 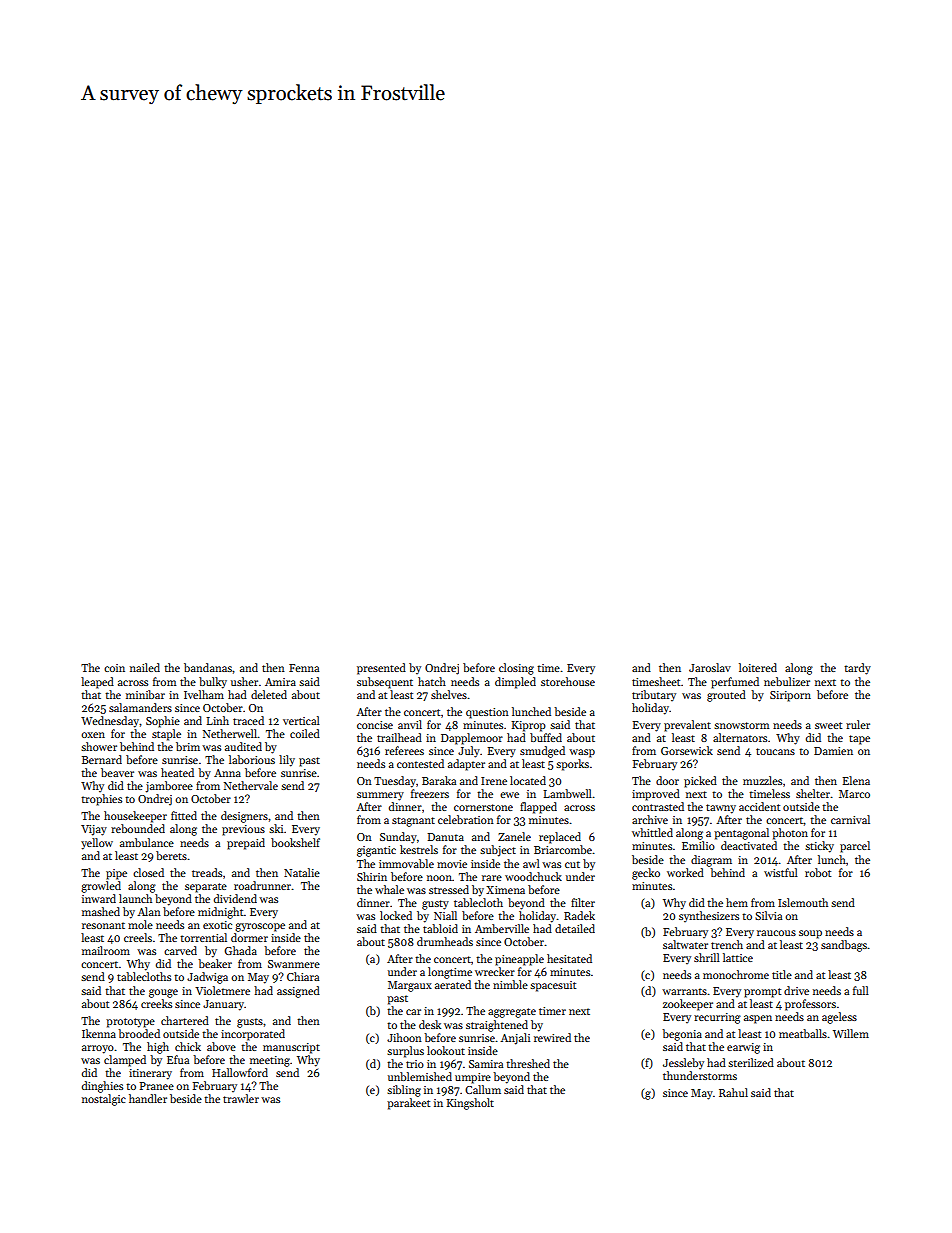 What do you see at coordinates (569, 958) in the document?
I see `hesitated` at bounding box center [569, 958].
